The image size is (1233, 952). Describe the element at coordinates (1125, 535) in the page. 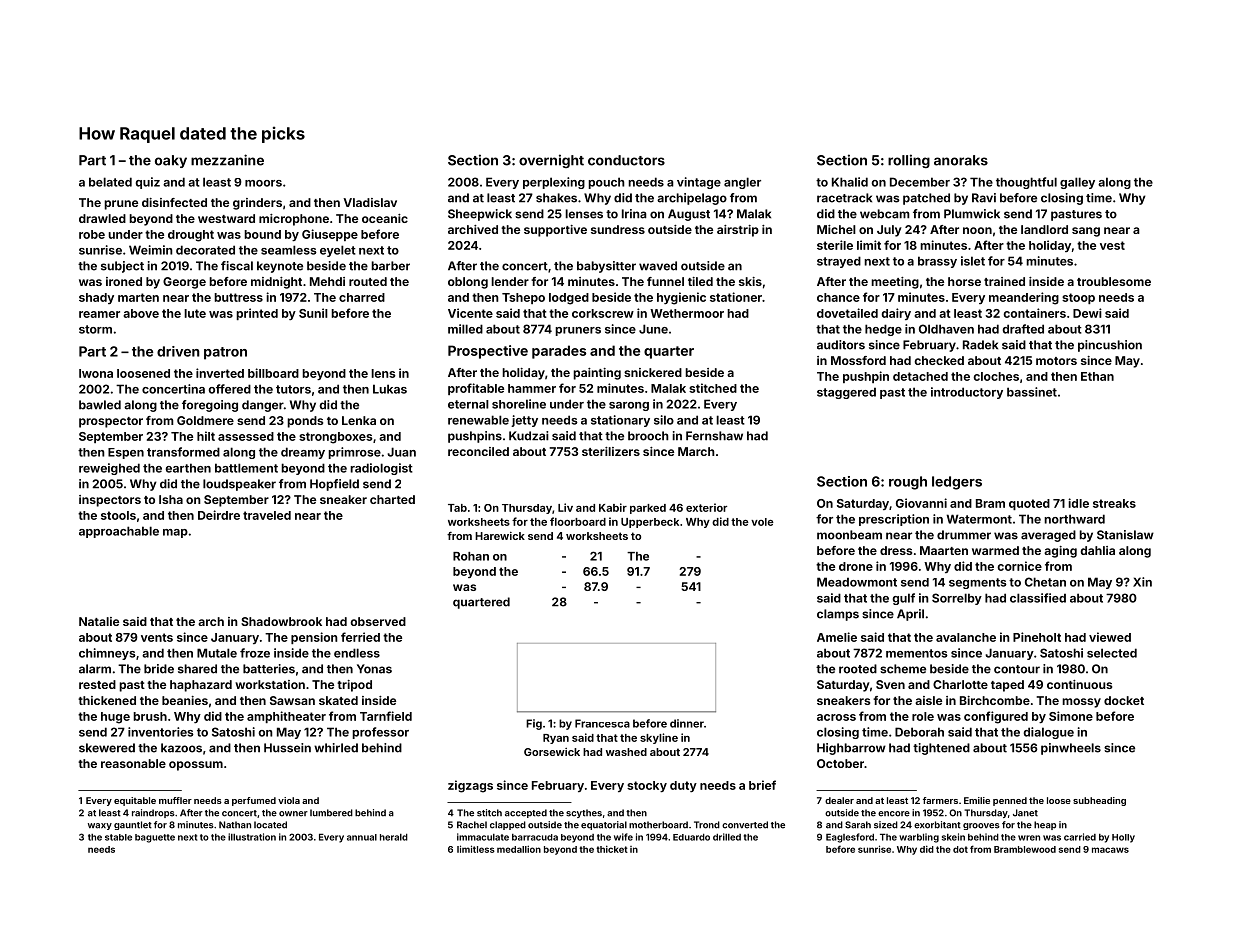

I see `Stanislaw` at that location.
